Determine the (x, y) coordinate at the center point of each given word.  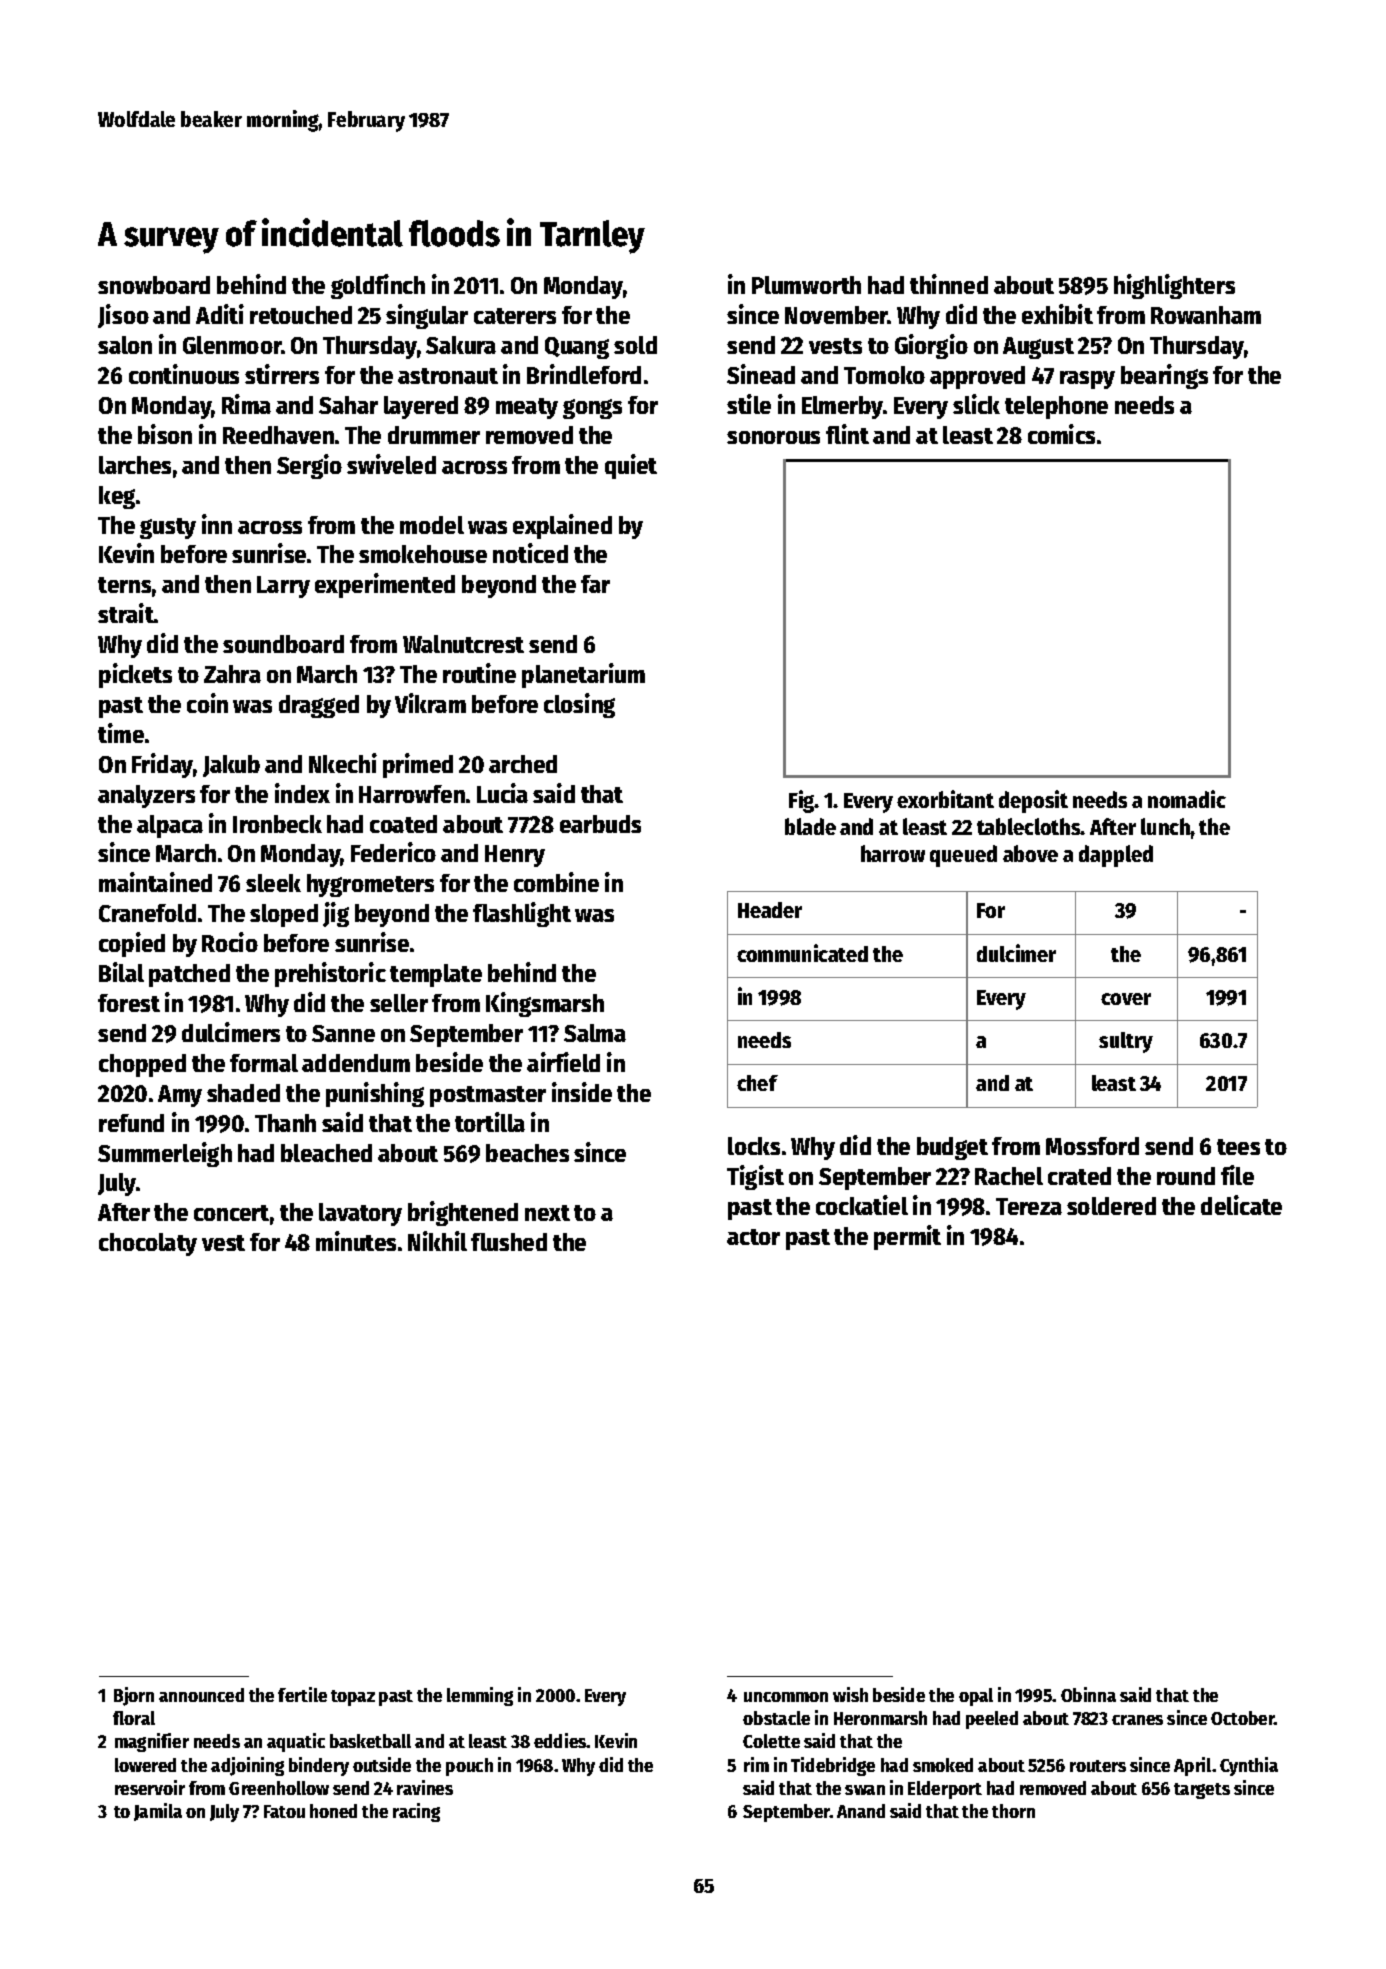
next (547, 1213)
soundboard (283, 644)
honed (333, 1811)
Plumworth (806, 285)
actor (753, 1237)
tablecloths (1029, 826)
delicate (1241, 1205)
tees (1238, 1147)
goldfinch (378, 286)
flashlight (522, 914)
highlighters (1174, 286)
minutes (356, 1241)
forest (129, 1003)
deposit (1033, 801)
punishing (375, 1094)
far (595, 584)
